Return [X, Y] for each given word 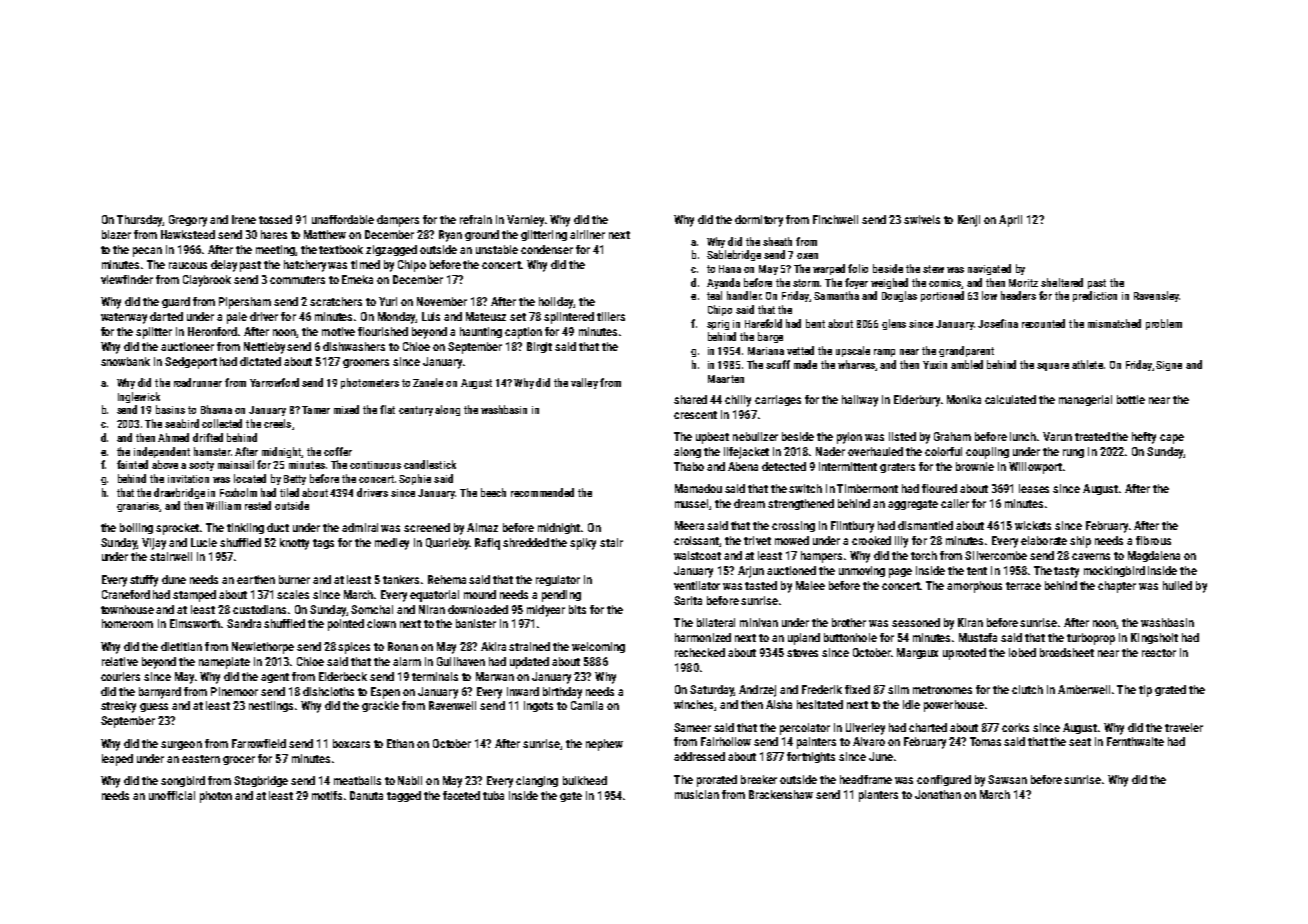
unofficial [172, 795]
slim [898, 689]
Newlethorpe [263, 648]
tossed [275, 219]
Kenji [969, 221]
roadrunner [198, 382]
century [416, 411]
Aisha [779, 704]
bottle [1131, 399]
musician [697, 794]
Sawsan [1007, 779]
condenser [547, 249]
